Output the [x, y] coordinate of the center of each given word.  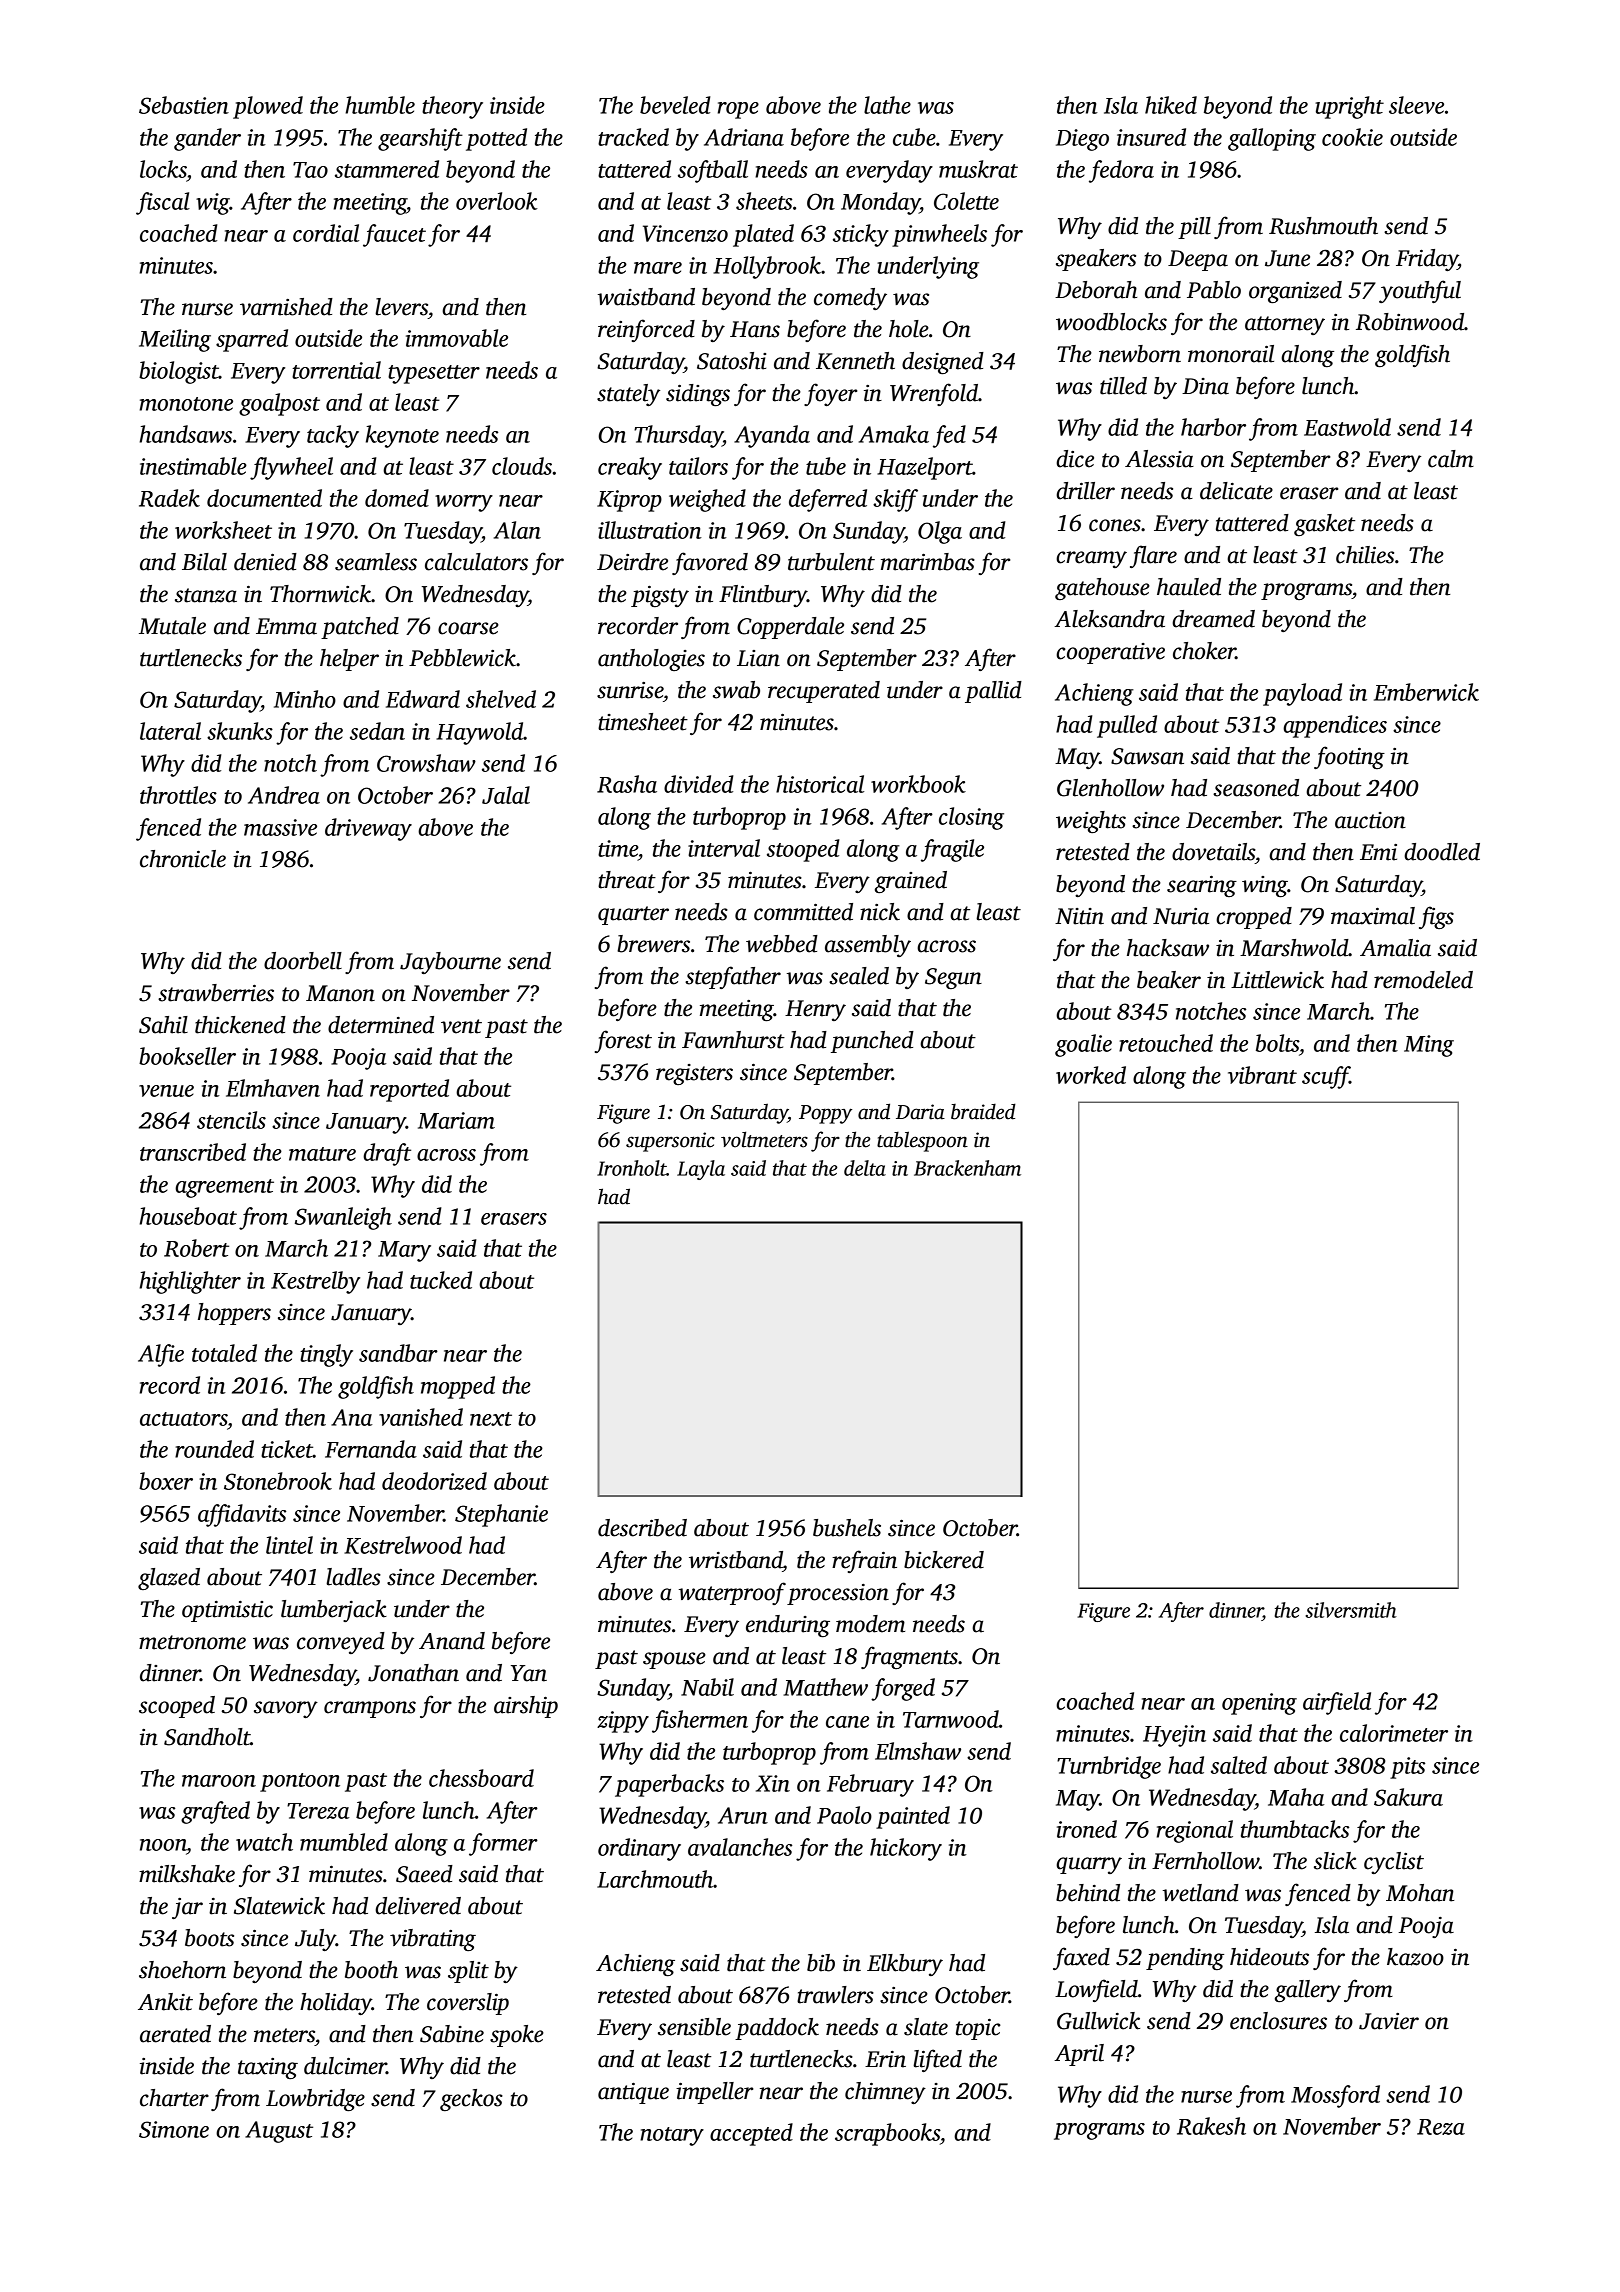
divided [698, 784]
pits [1407, 1768]
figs [1436, 917]
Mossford [1335, 2096]
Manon [340, 993]
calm [1451, 459]
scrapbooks [887, 2134]
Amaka [894, 434]
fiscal [163, 203]
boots [209, 1938]
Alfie [161, 1355]
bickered [944, 1560]
